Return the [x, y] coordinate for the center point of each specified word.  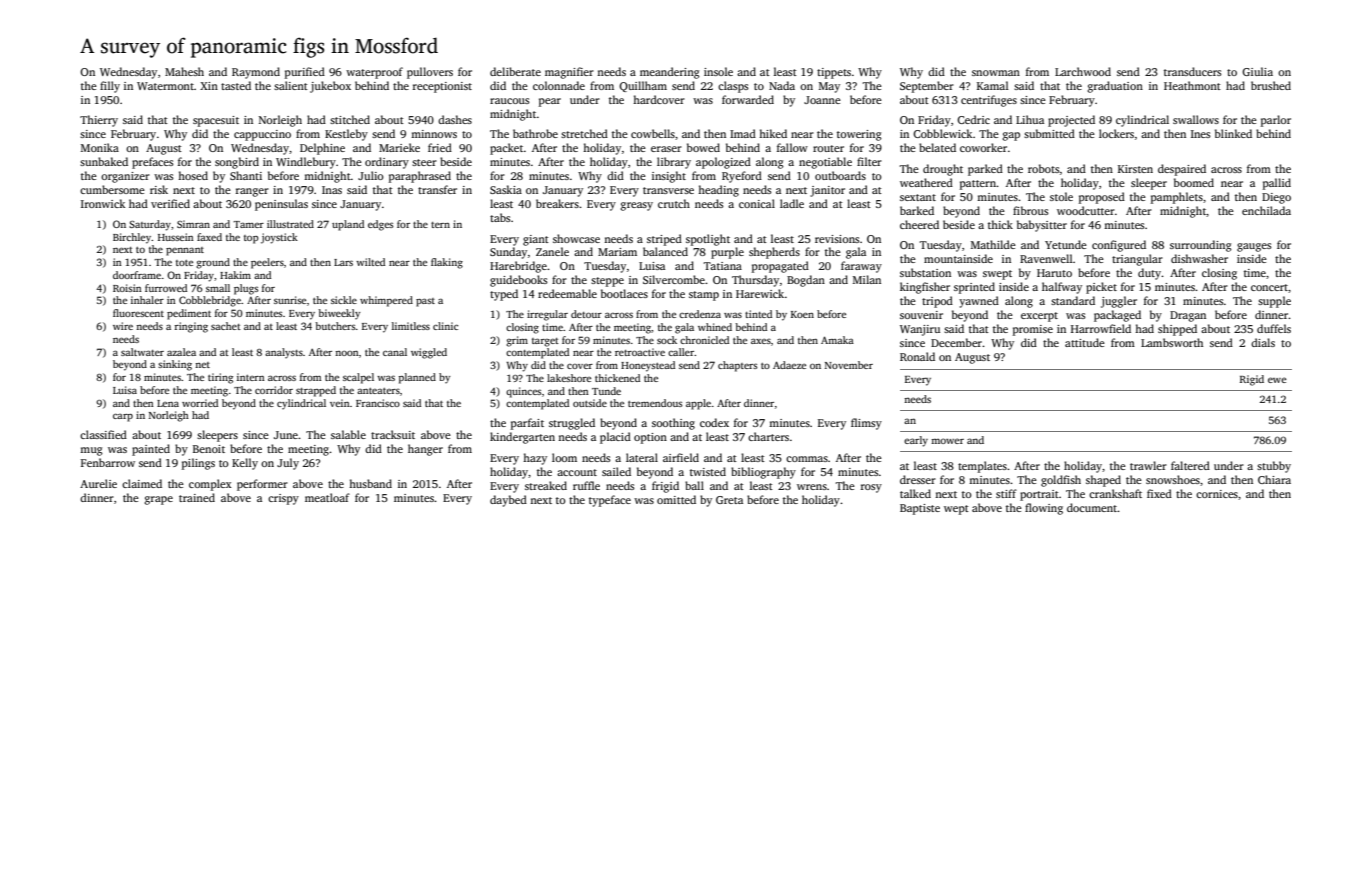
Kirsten [1135, 169]
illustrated [290, 224]
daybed [508, 501]
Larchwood [1083, 71]
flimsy [866, 424]
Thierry [99, 121]
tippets [834, 73]
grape [158, 500]
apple [698, 404]
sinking [175, 365]
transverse [668, 190]
